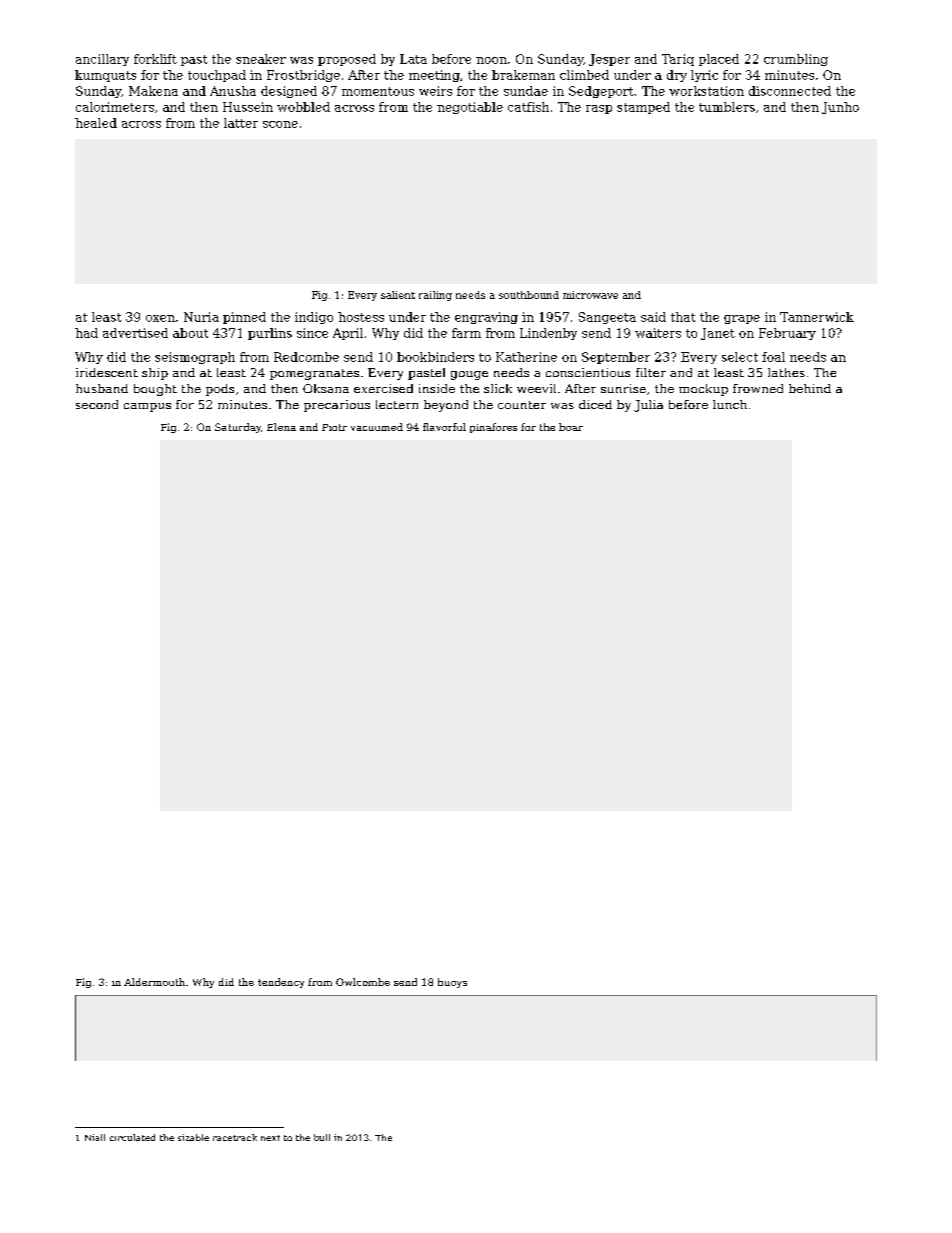 The height and width of the document is (1233, 952). Describe the element at coordinates (154, 982) in the document. I see `Aldermouth` at that location.
